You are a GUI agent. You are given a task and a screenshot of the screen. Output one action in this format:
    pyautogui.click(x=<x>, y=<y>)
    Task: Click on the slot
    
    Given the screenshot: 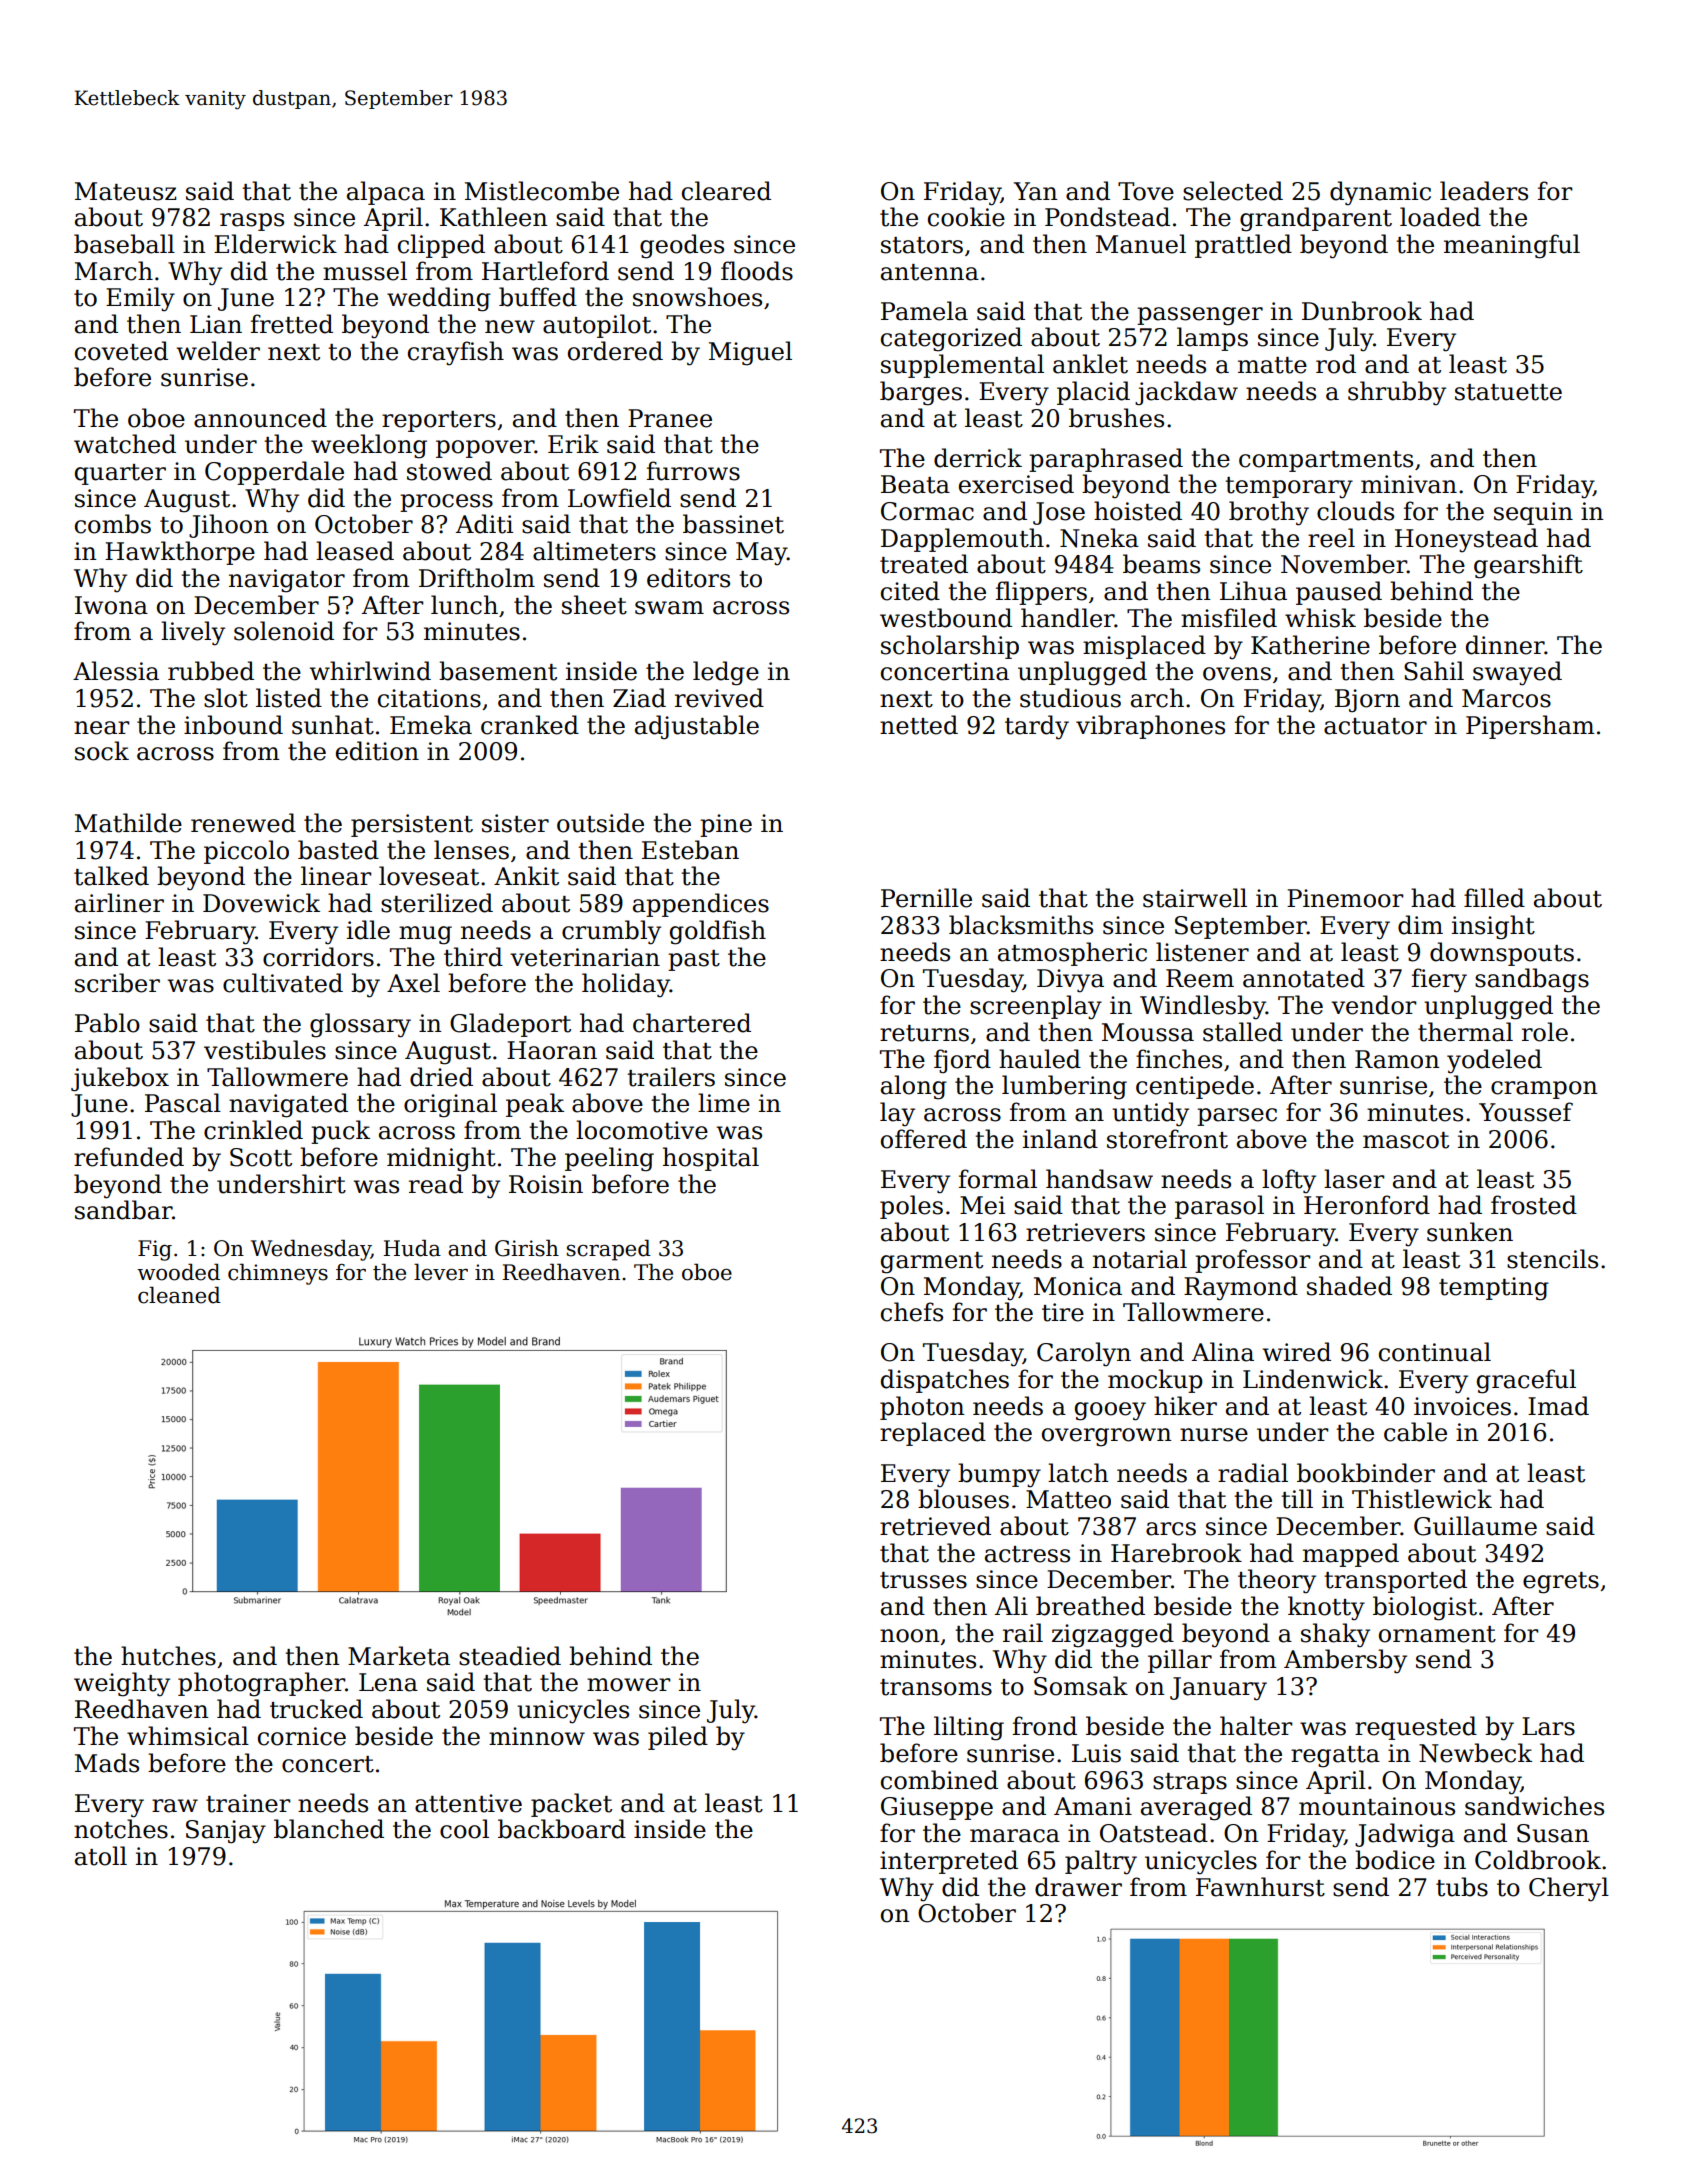 What is the action you would take?
    pyautogui.click(x=226, y=698)
